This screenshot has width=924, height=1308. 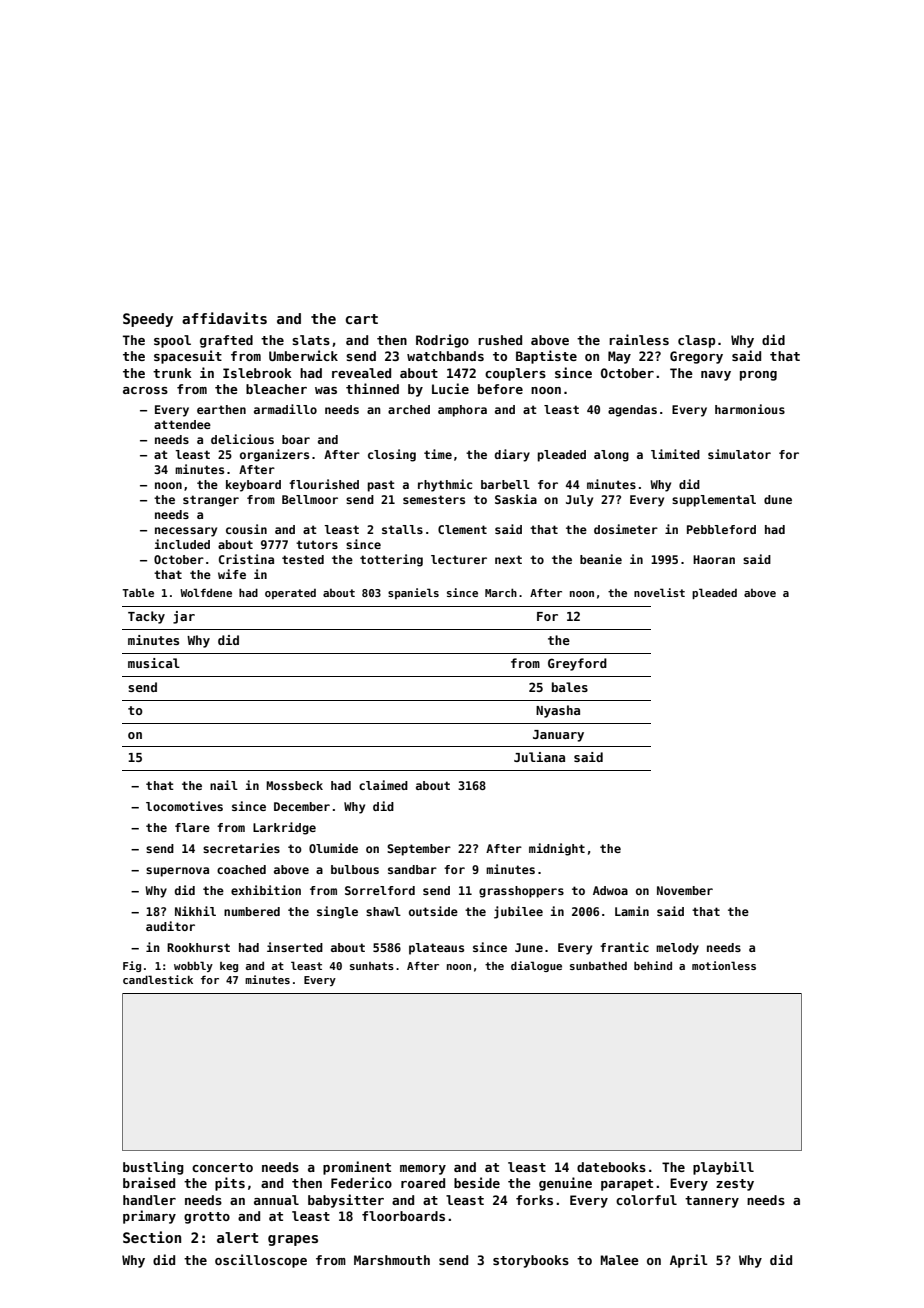 What do you see at coordinates (500, 340) in the screenshot?
I see `rushed` at bounding box center [500, 340].
